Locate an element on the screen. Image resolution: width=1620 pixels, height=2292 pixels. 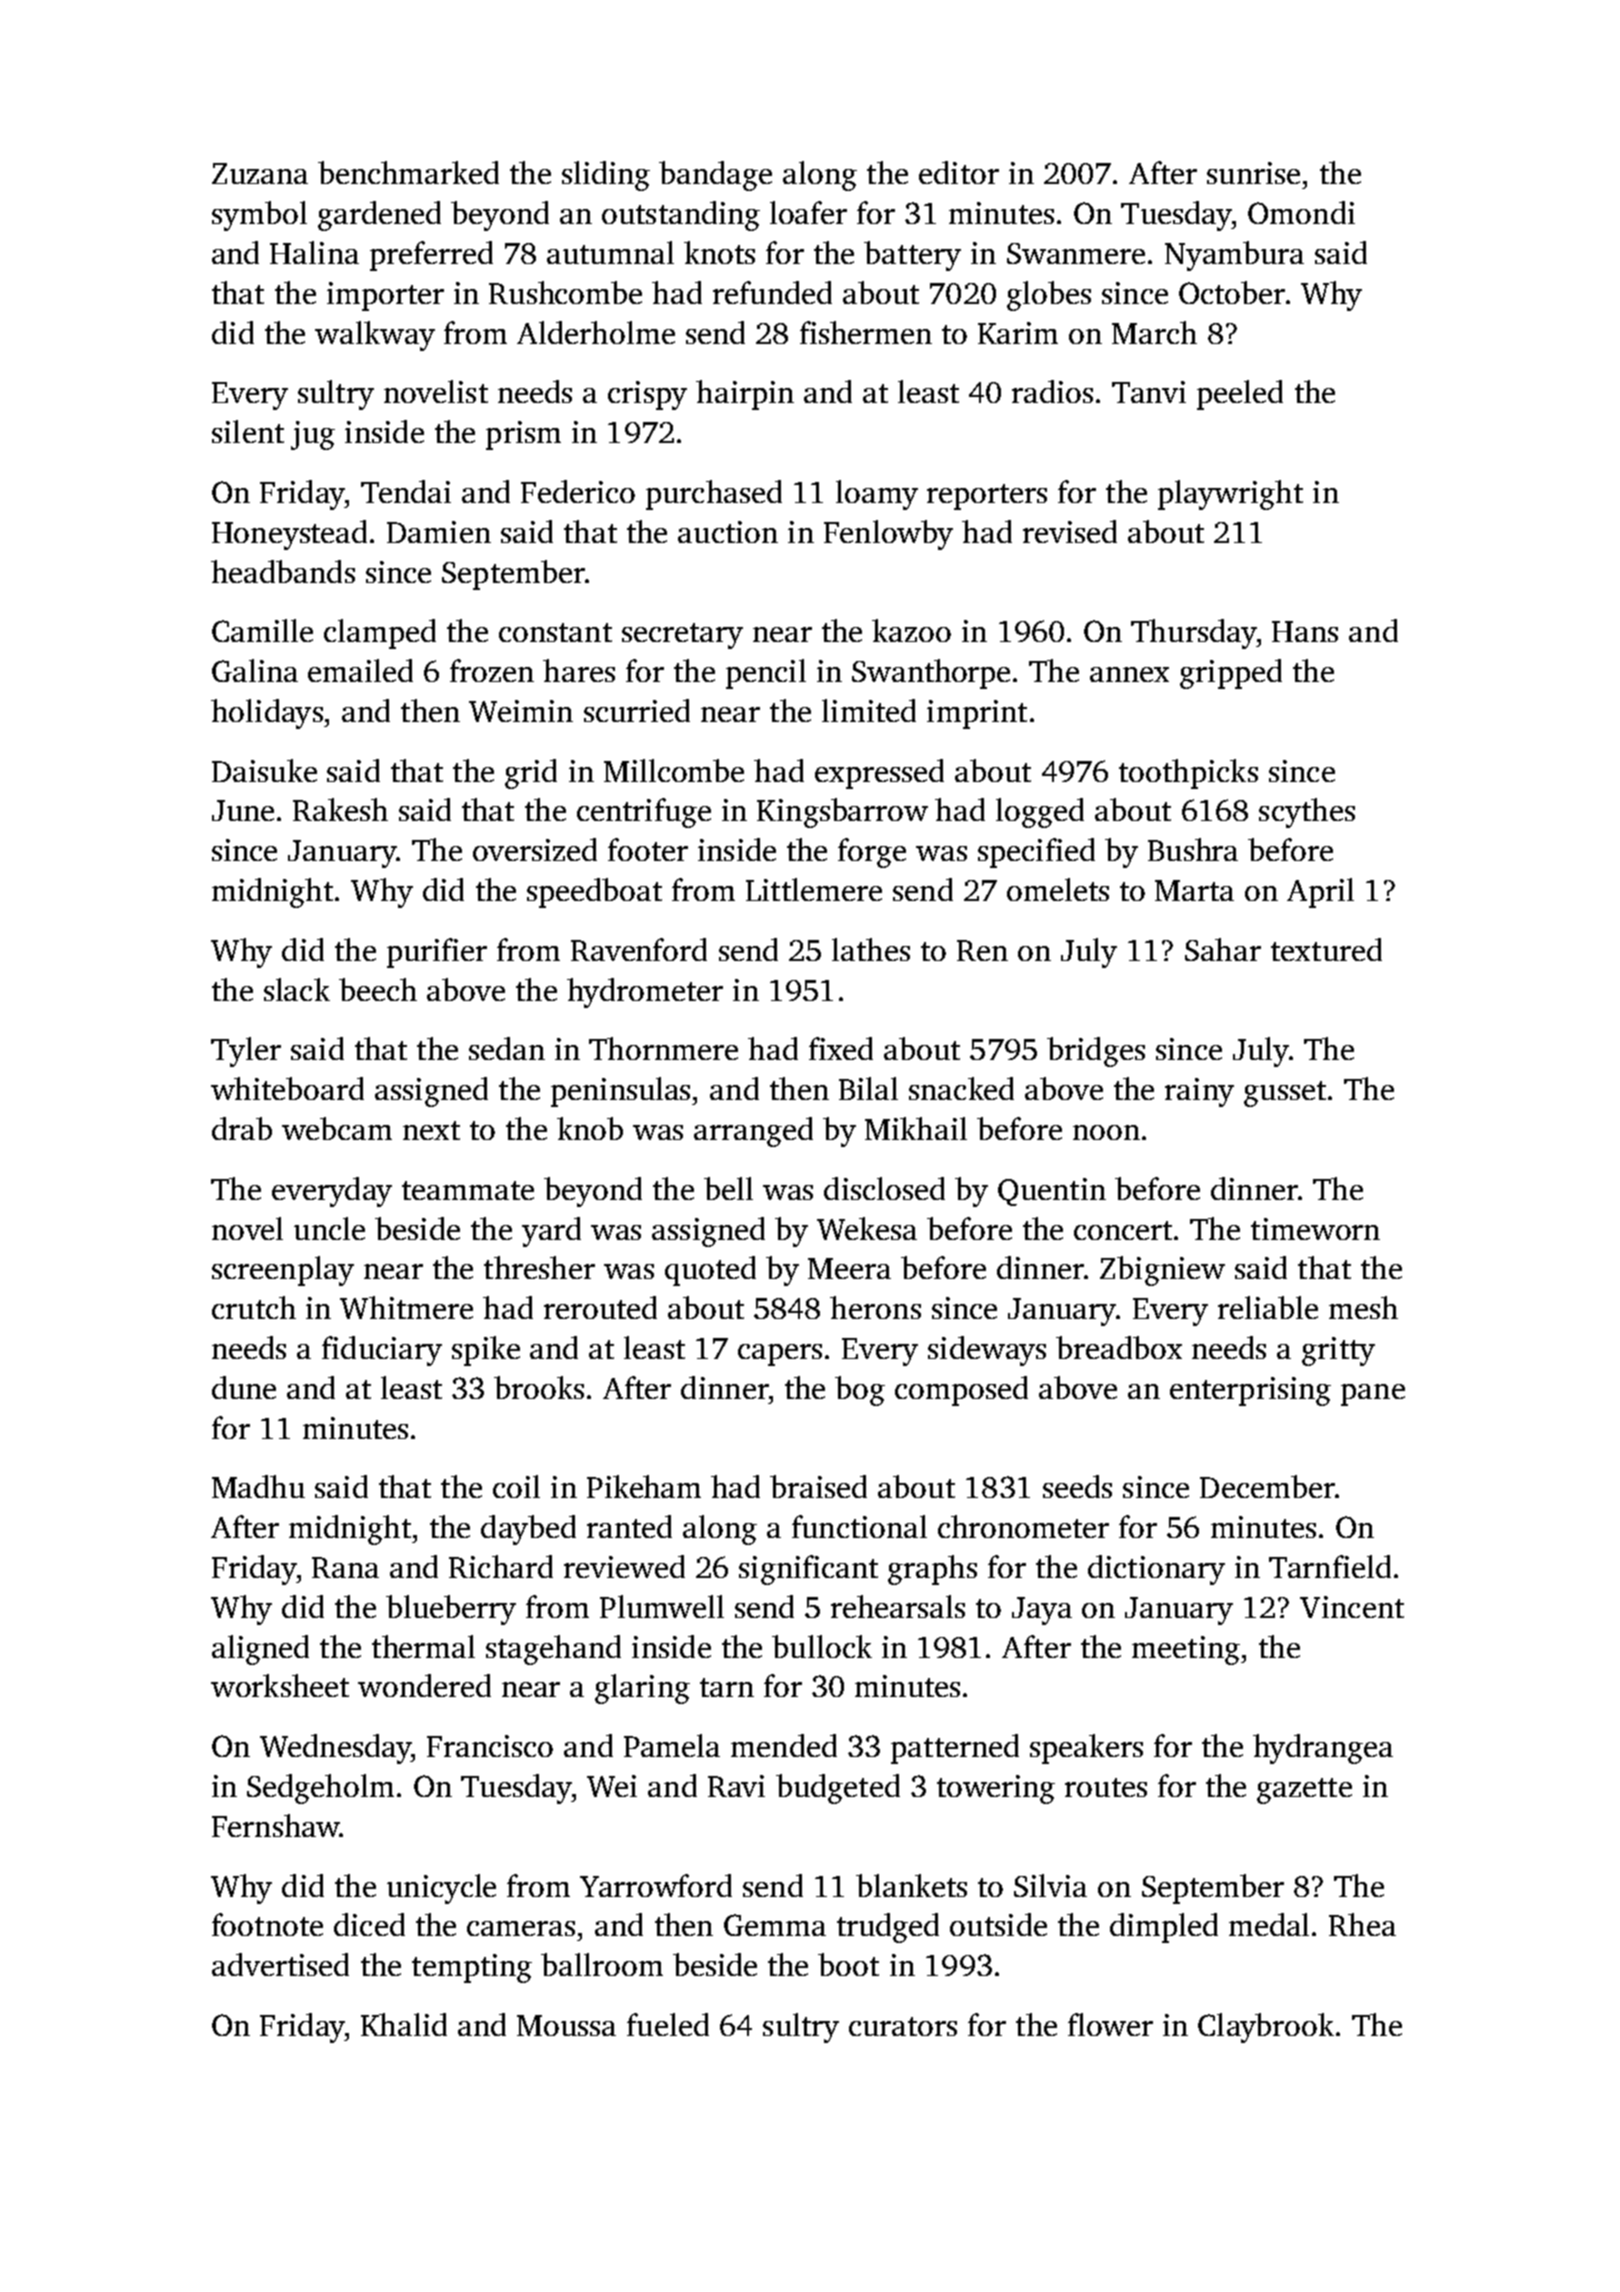
fueled is located at coordinates (668, 2024).
